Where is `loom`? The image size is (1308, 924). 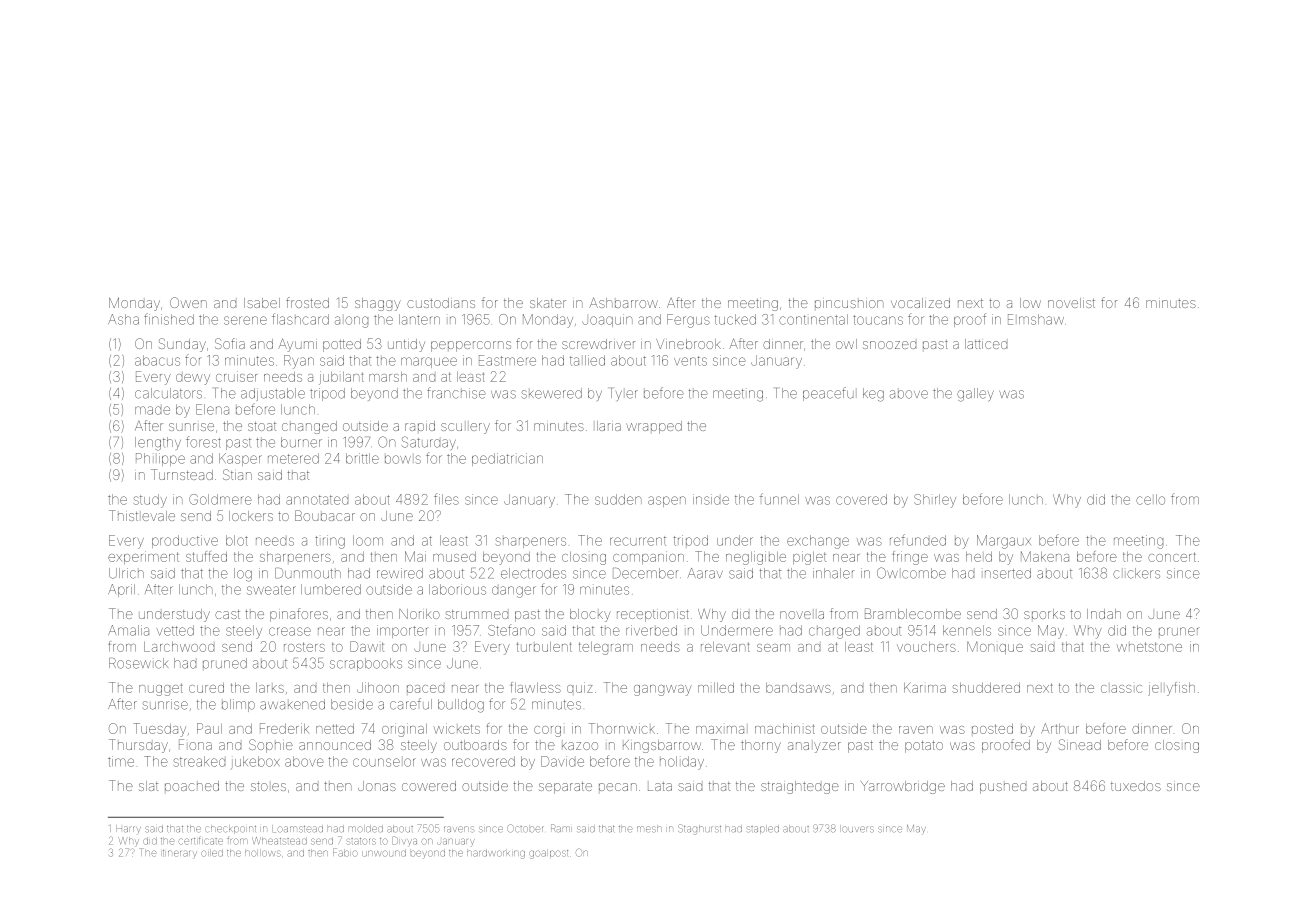
loom is located at coordinates (368, 540).
